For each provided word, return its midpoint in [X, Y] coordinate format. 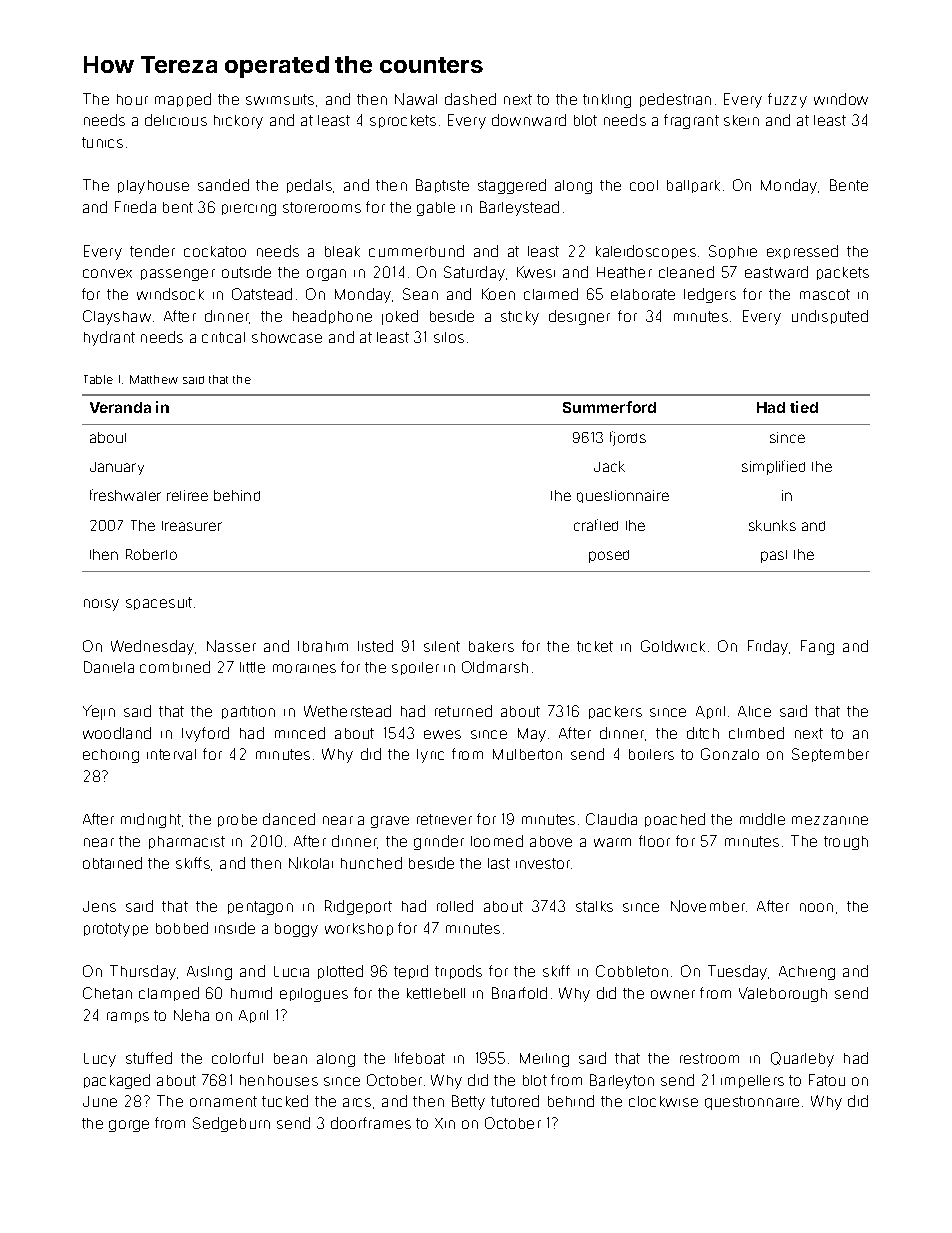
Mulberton [527, 754]
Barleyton [622, 1081]
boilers [651, 754]
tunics [102, 142]
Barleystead [519, 208]
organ [326, 275]
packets [843, 273]
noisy [101, 605]
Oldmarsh [495, 667]
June [100, 1101]
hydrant [109, 338]
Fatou [827, 1080]
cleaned [686, 272]
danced [289, 819]
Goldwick [673, 646]
